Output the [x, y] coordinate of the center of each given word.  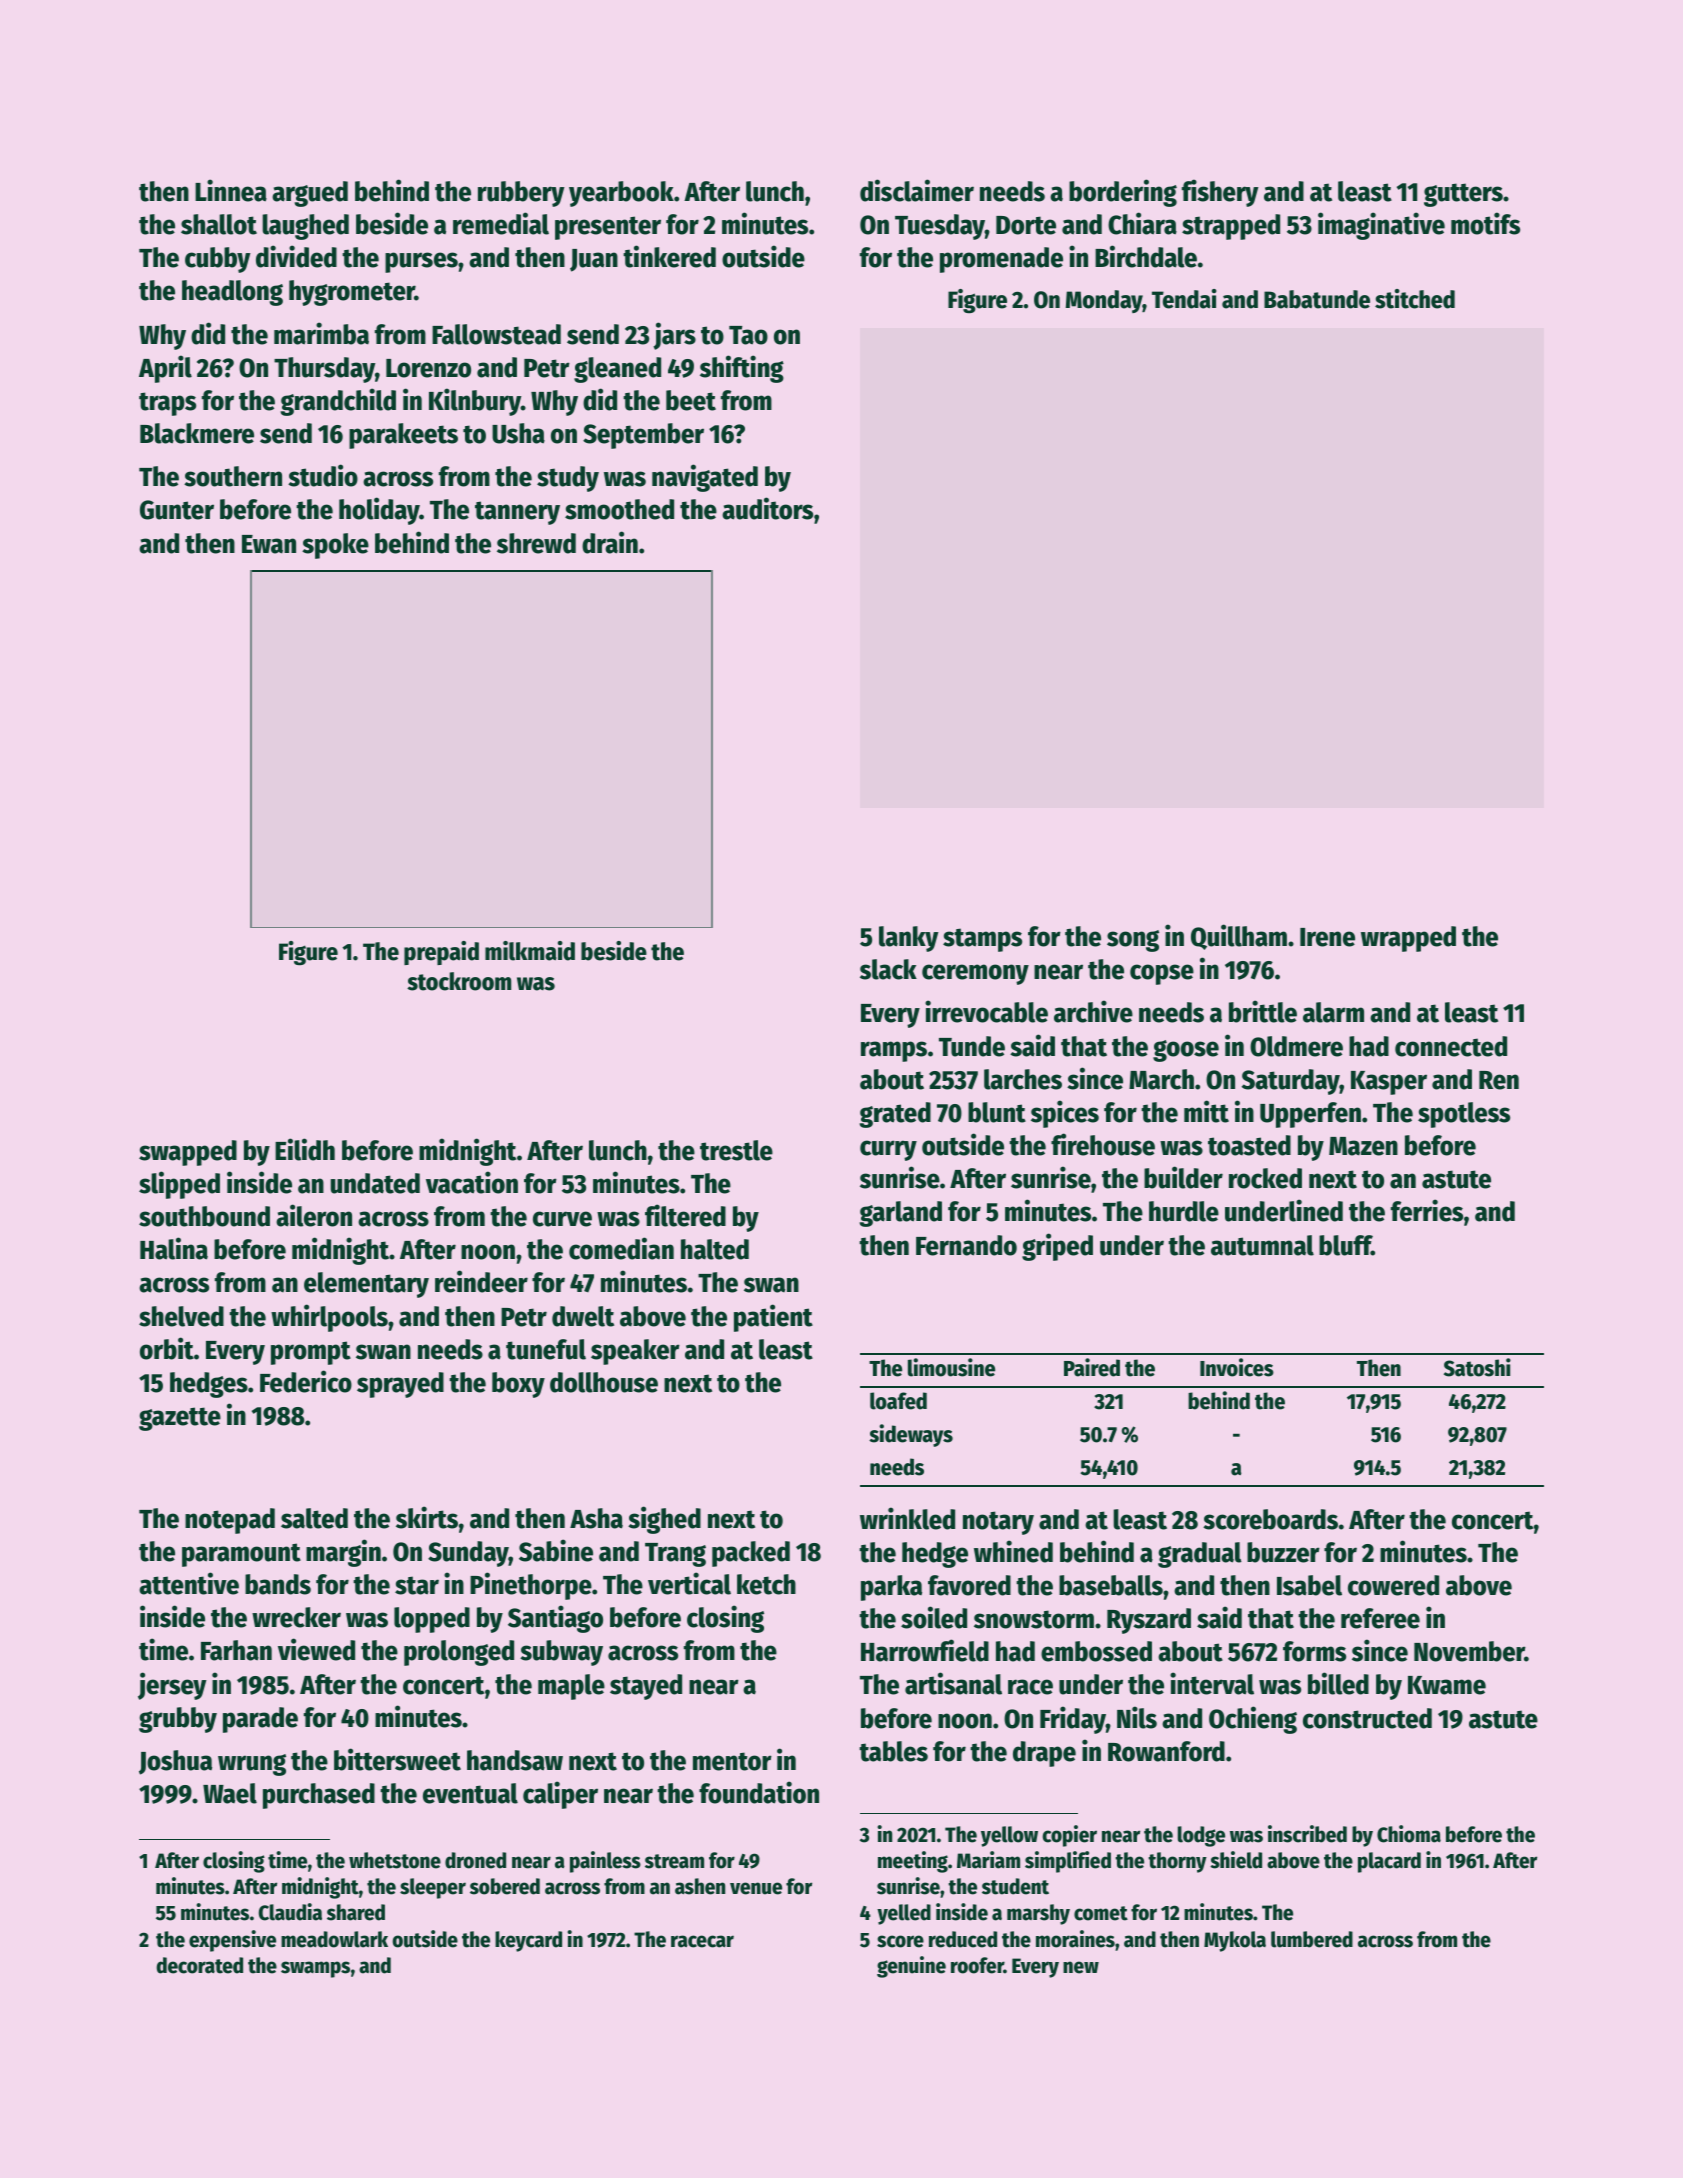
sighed [664, 1520]
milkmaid [530, 951]
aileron [314, 1215]
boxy [518, 1385]
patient [773, 1318]
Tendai [1184, 299]
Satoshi [1477, 1367]
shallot [219, 224]
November [1469, 1651]
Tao [748, 335]
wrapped [1408, 939]
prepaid [441, 953]
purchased [319, 1796]
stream [674, 1861]
